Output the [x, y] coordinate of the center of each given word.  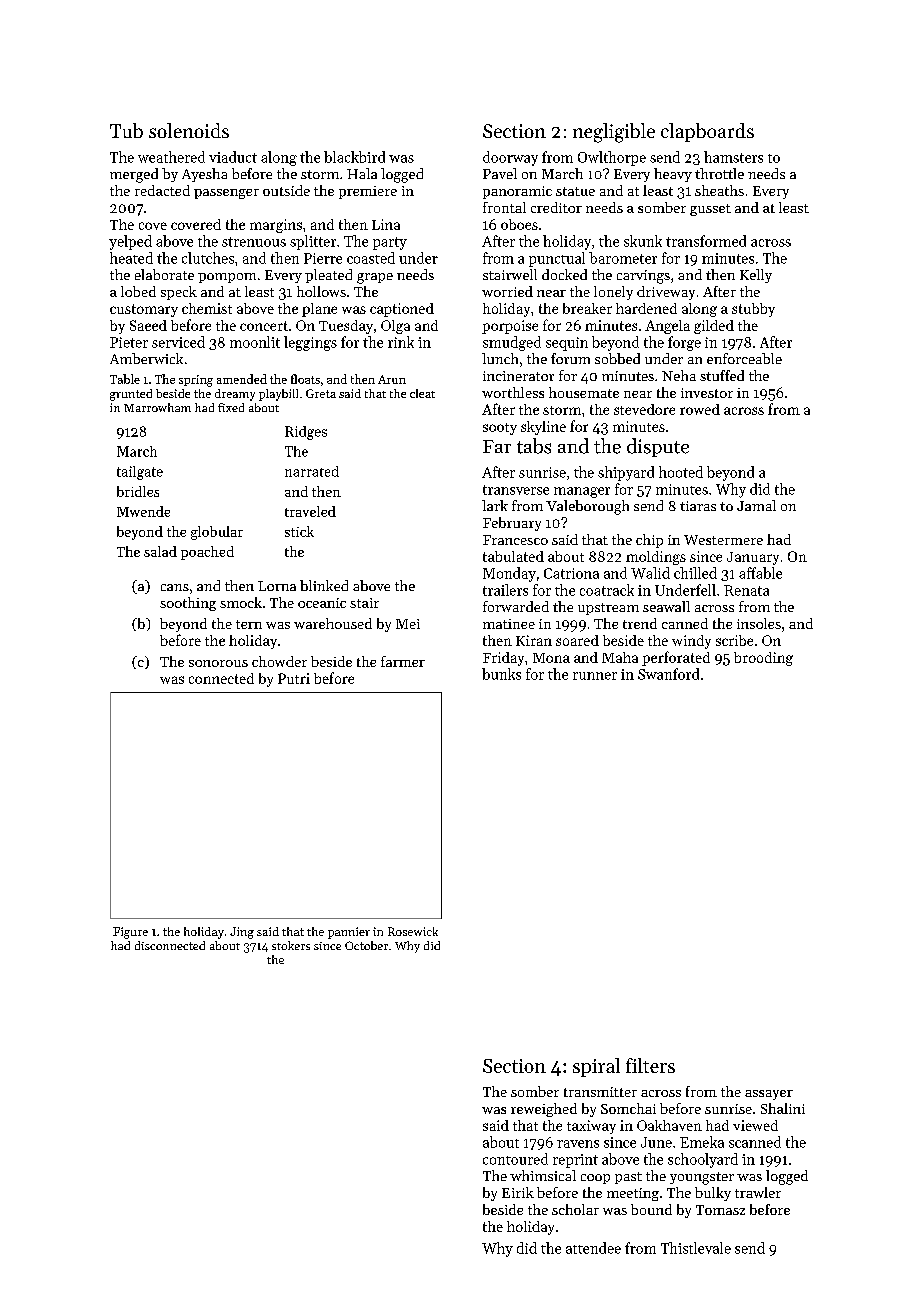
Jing [242, 933]
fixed [231, 407]
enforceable [744, 358]
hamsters [733, 157]
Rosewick [413, 931]
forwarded [516, 606]
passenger [226, 194]
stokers [291, 945]
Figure [130, 933]
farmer [403, 661]
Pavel [500, 173]
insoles [759, 623]
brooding [763, 659]
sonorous [218, 663]
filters [650, 1065]
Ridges [306, 433]
